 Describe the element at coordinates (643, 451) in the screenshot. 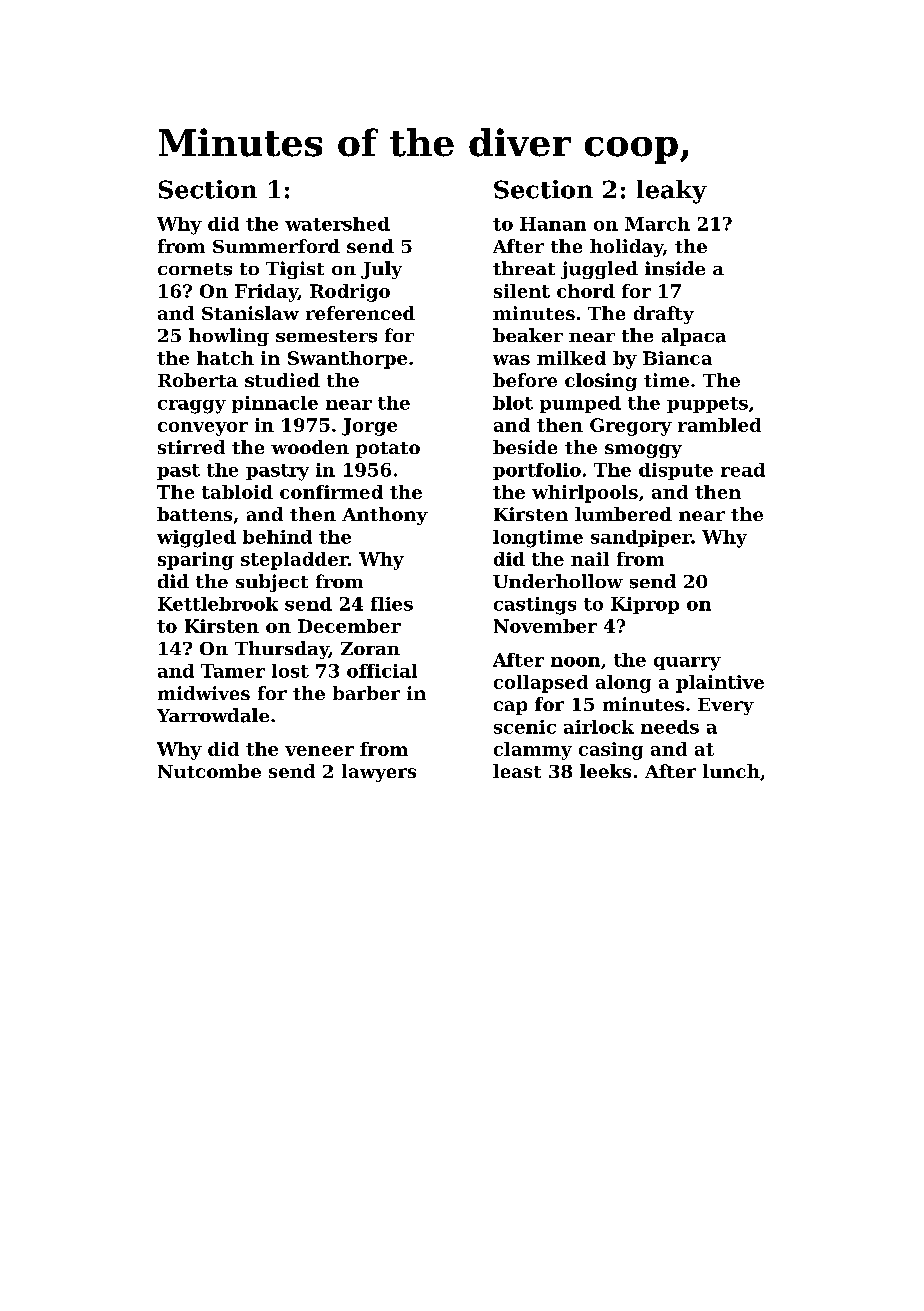

I see `smoggy` at that location.
